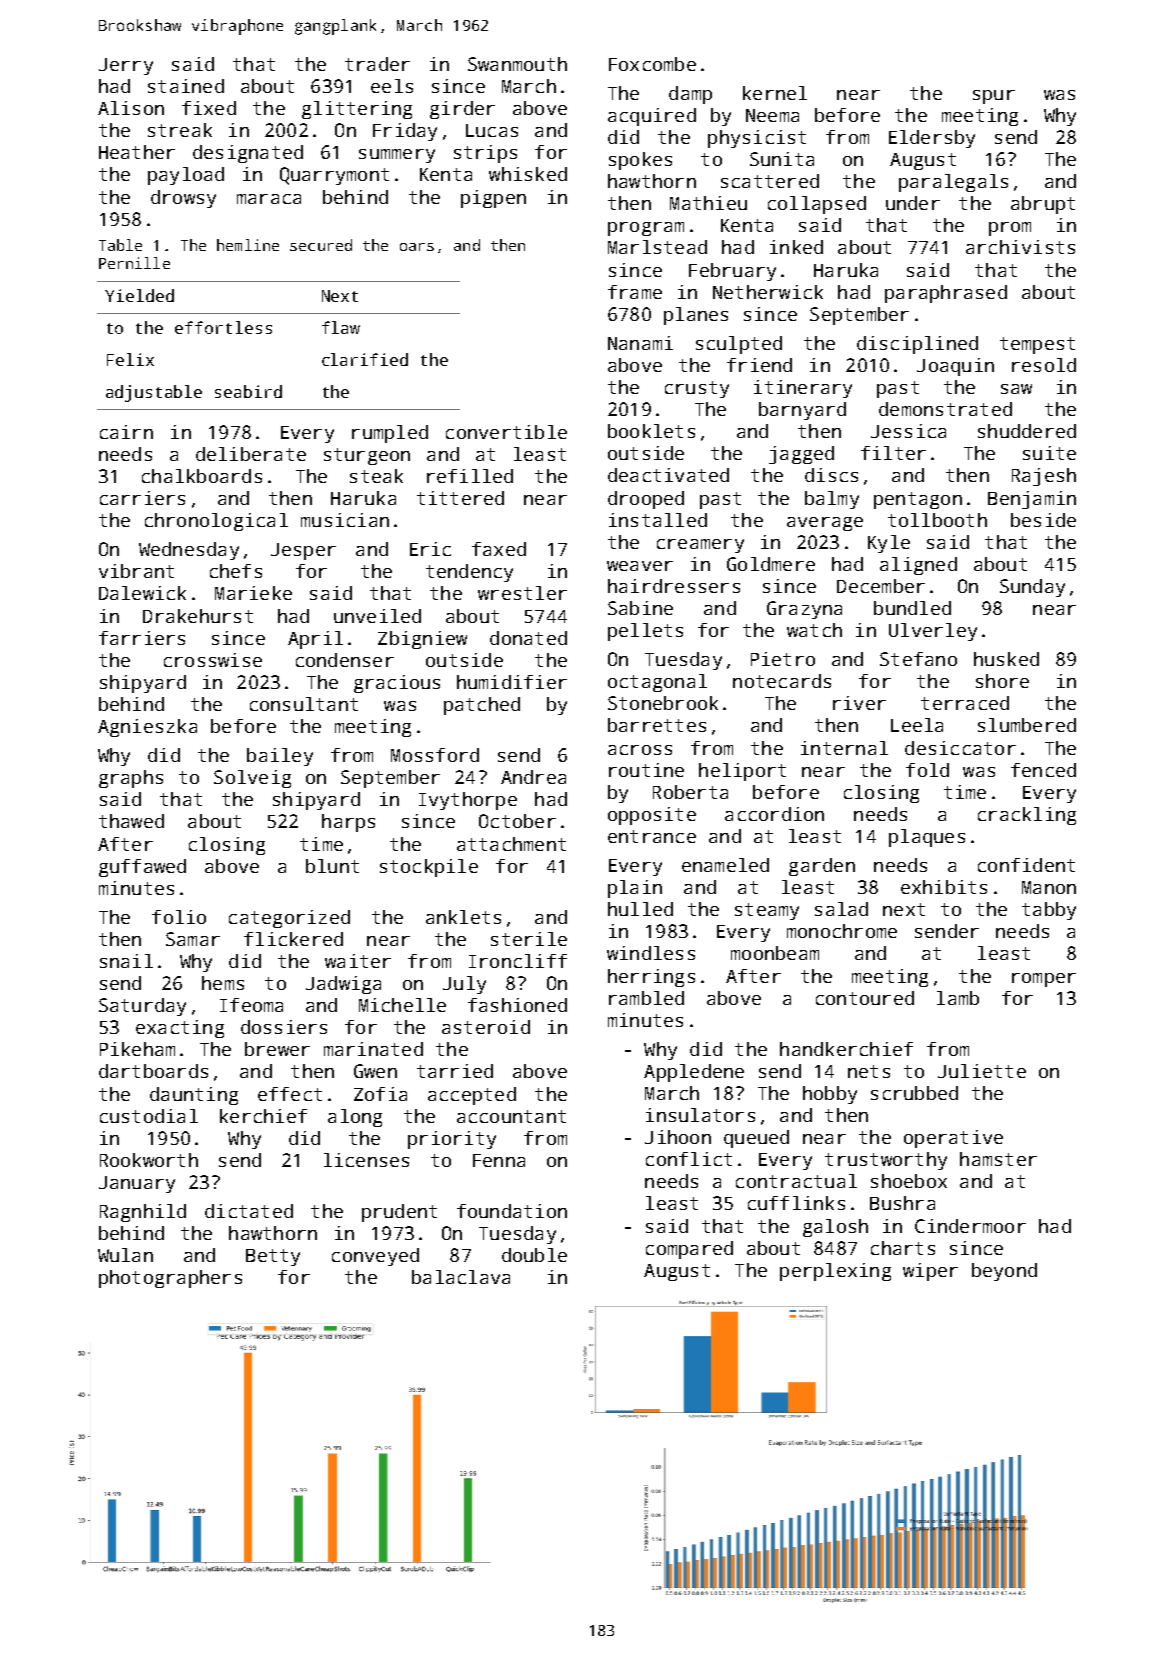 The image size is (1175, 1662). Describe the element at coordinates (126, 66) in the screenshot. I see `Jerry` at that location.
